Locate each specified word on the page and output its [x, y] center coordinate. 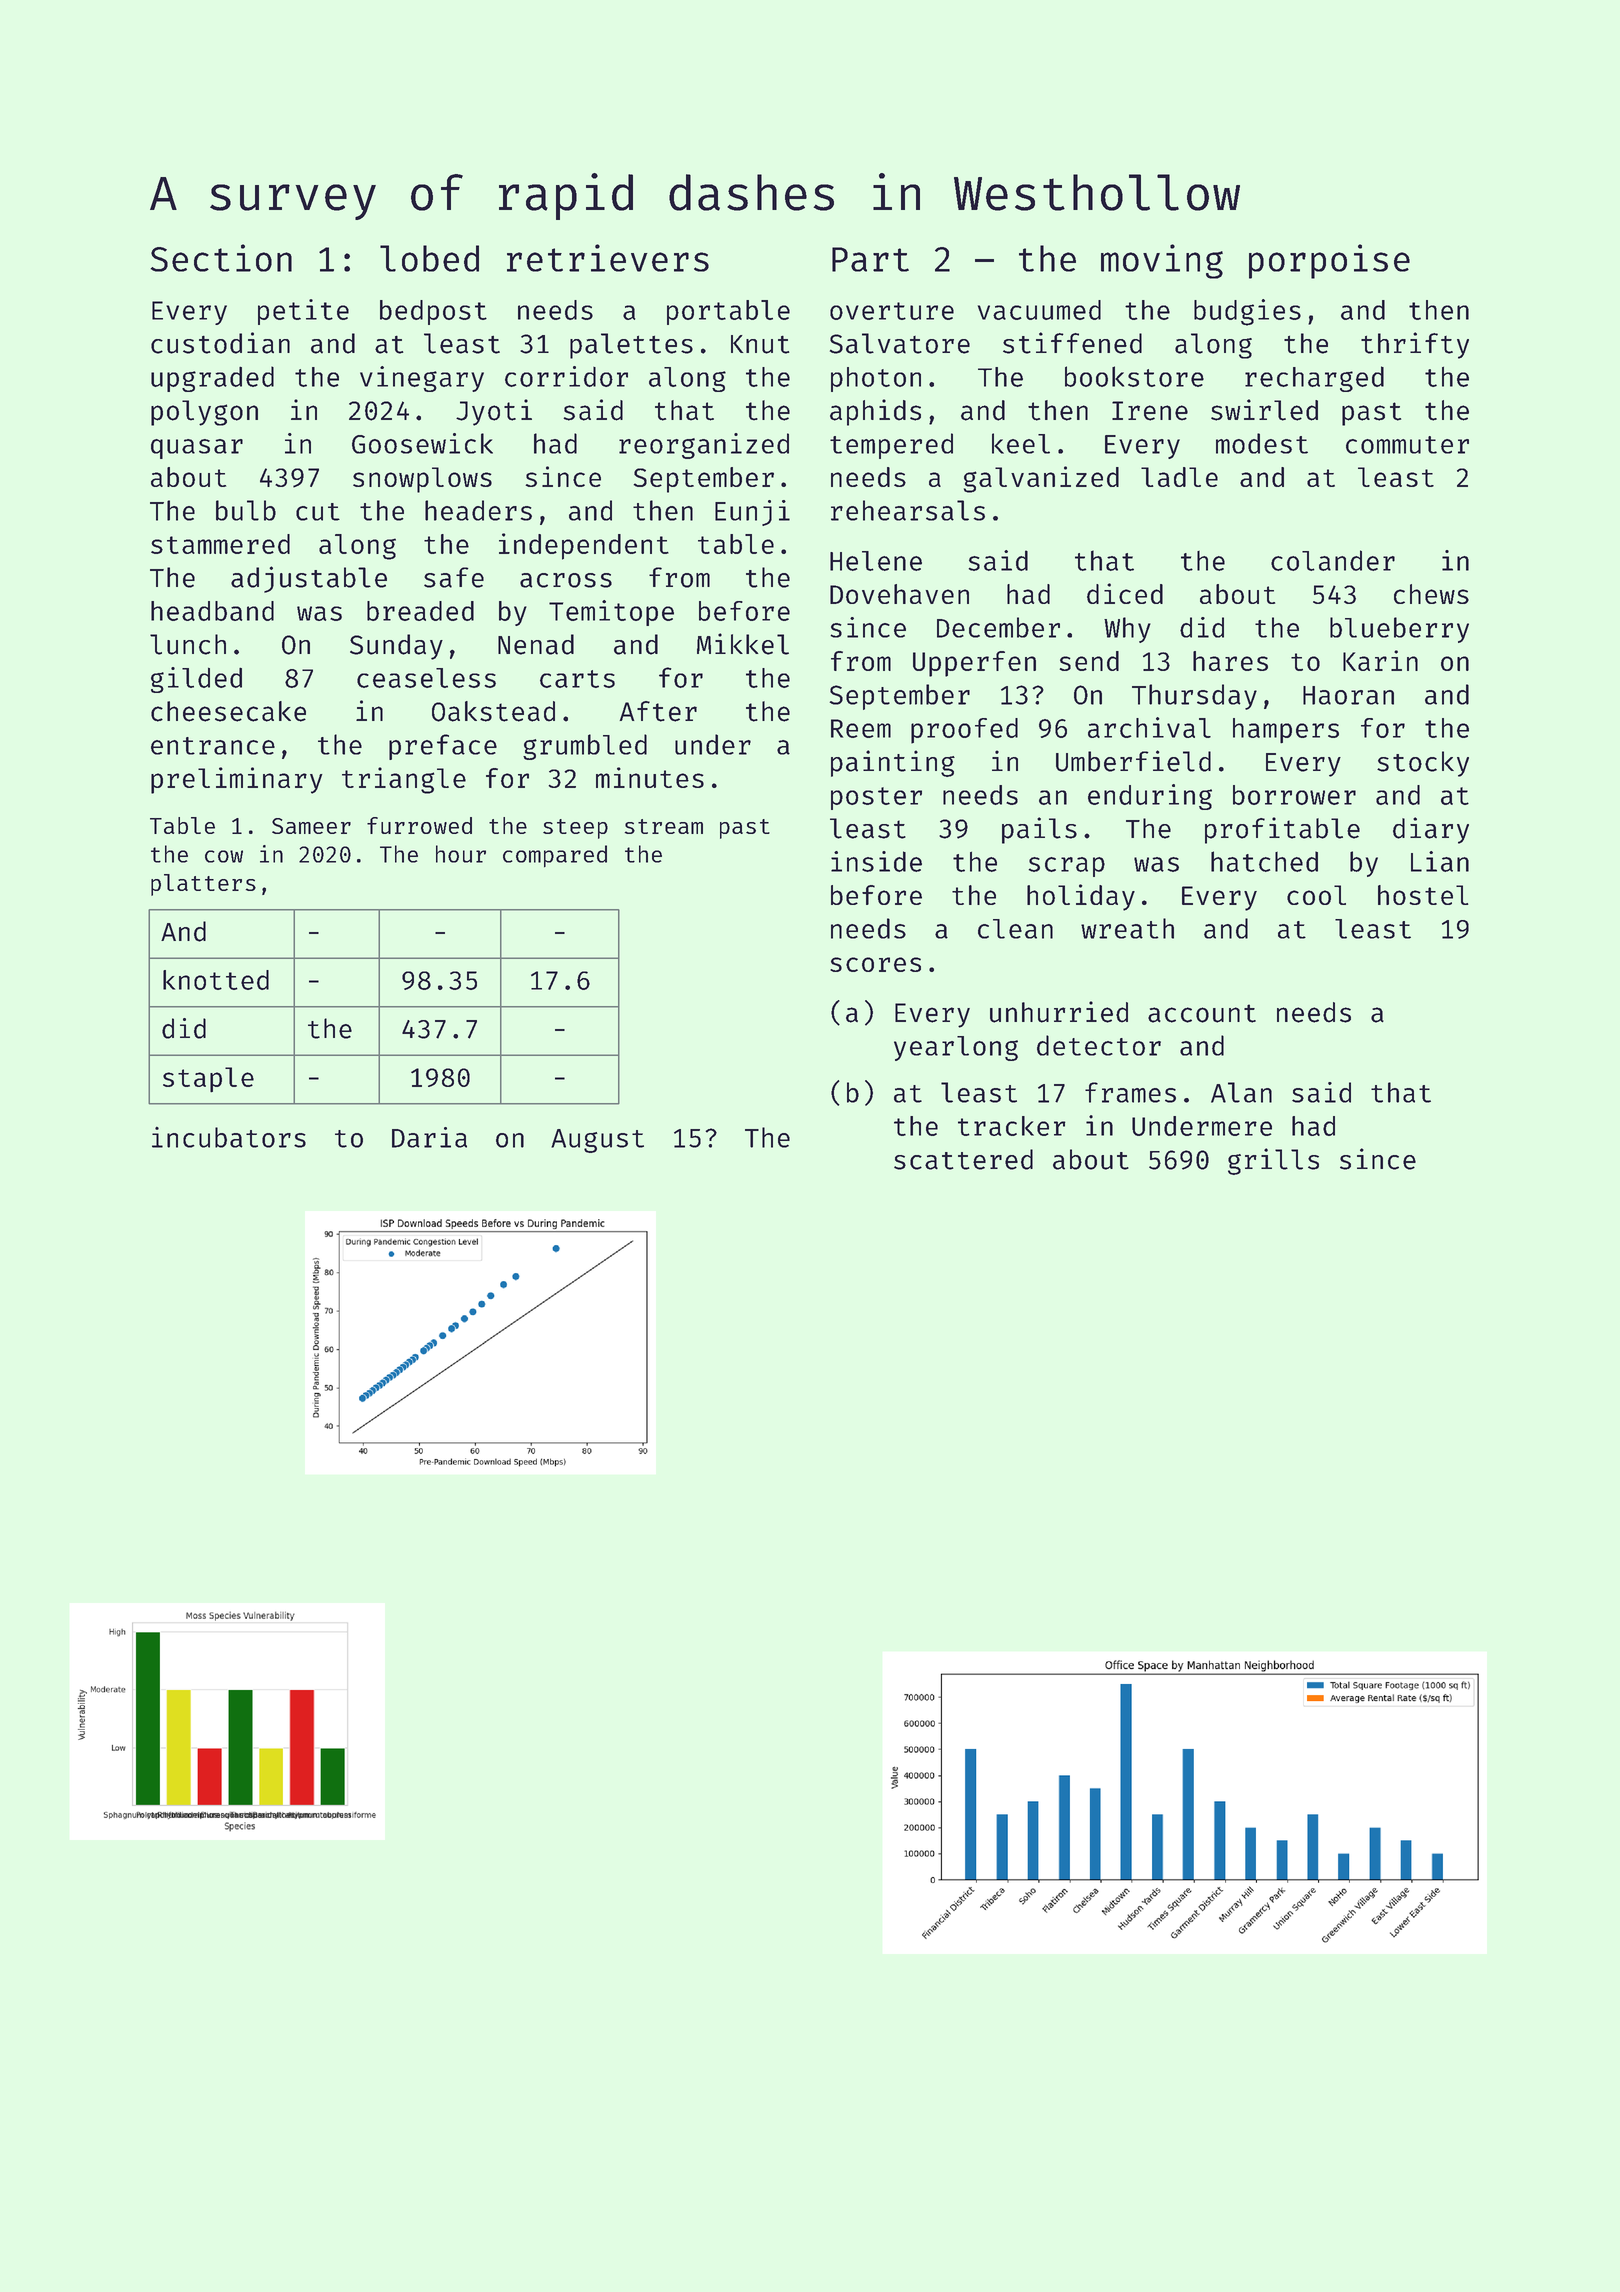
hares [1230, 661]
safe [454, 577]
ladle [1179, 477]
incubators [229, 1137]
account [1202, 1013]
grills [1273, 1161]
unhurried [1059, 1012]
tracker [1012, 1126]
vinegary [422, 379]
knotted [216, 980]
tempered [891, 446]
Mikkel [743, 644]
